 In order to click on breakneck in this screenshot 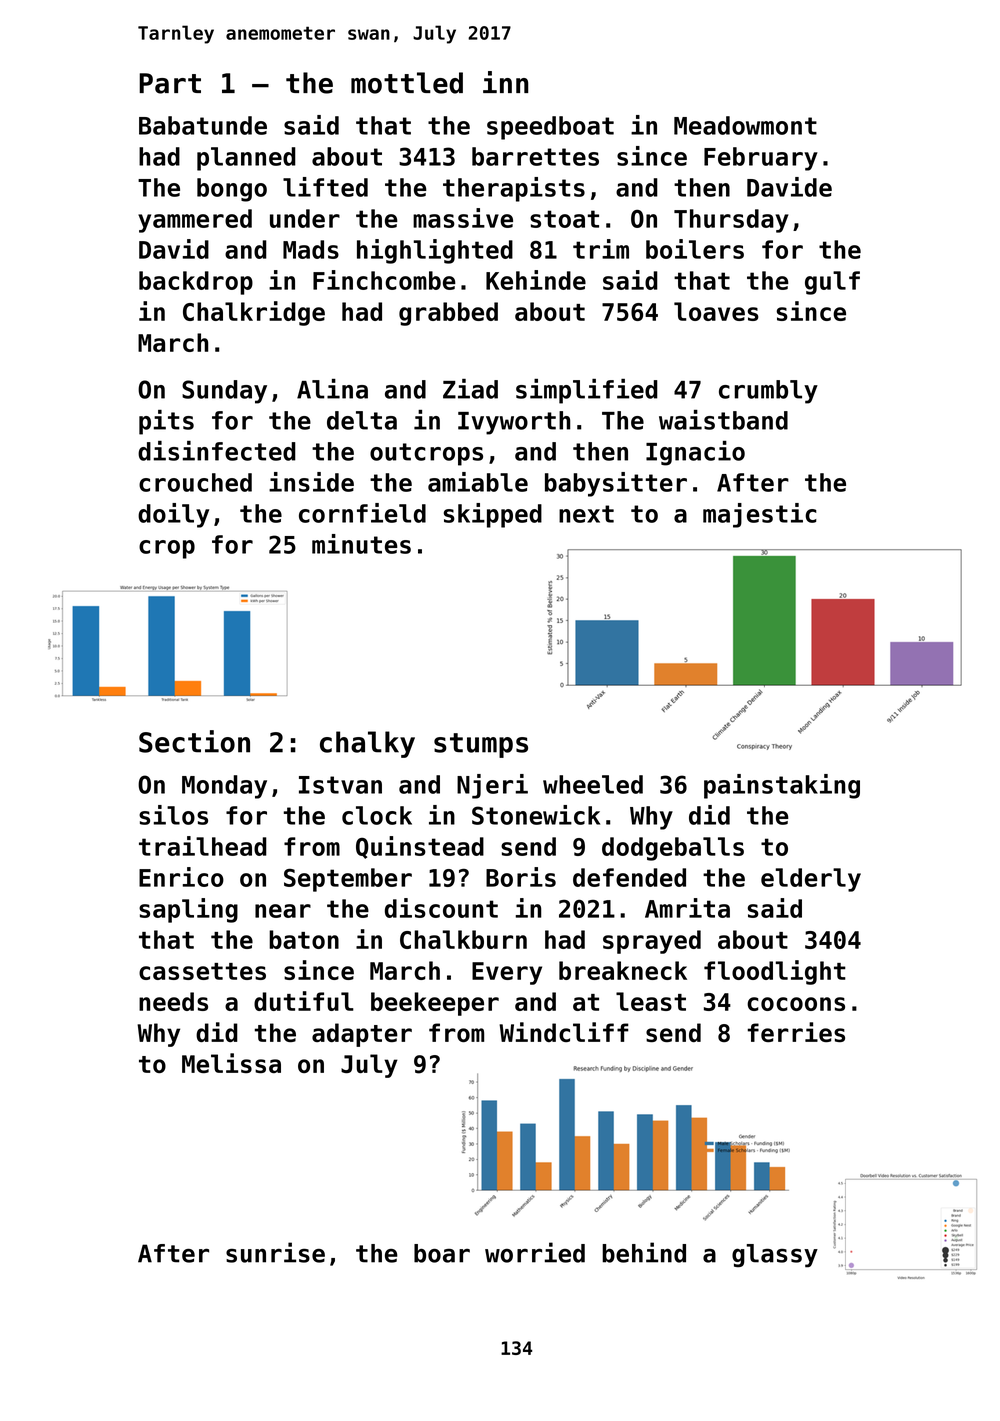, I will do `click(623, 970)`.
